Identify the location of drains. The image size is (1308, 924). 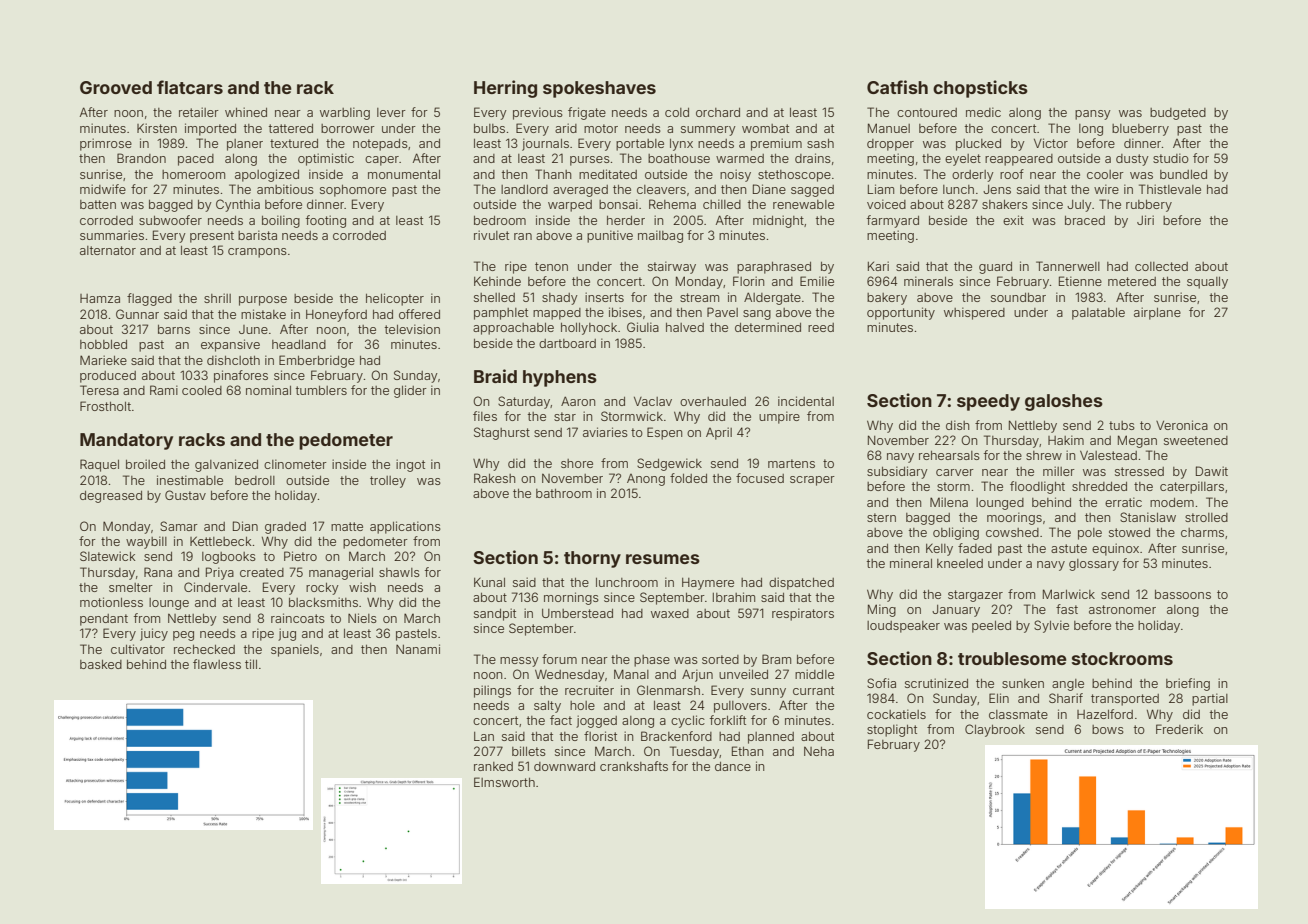
(813, 158).
